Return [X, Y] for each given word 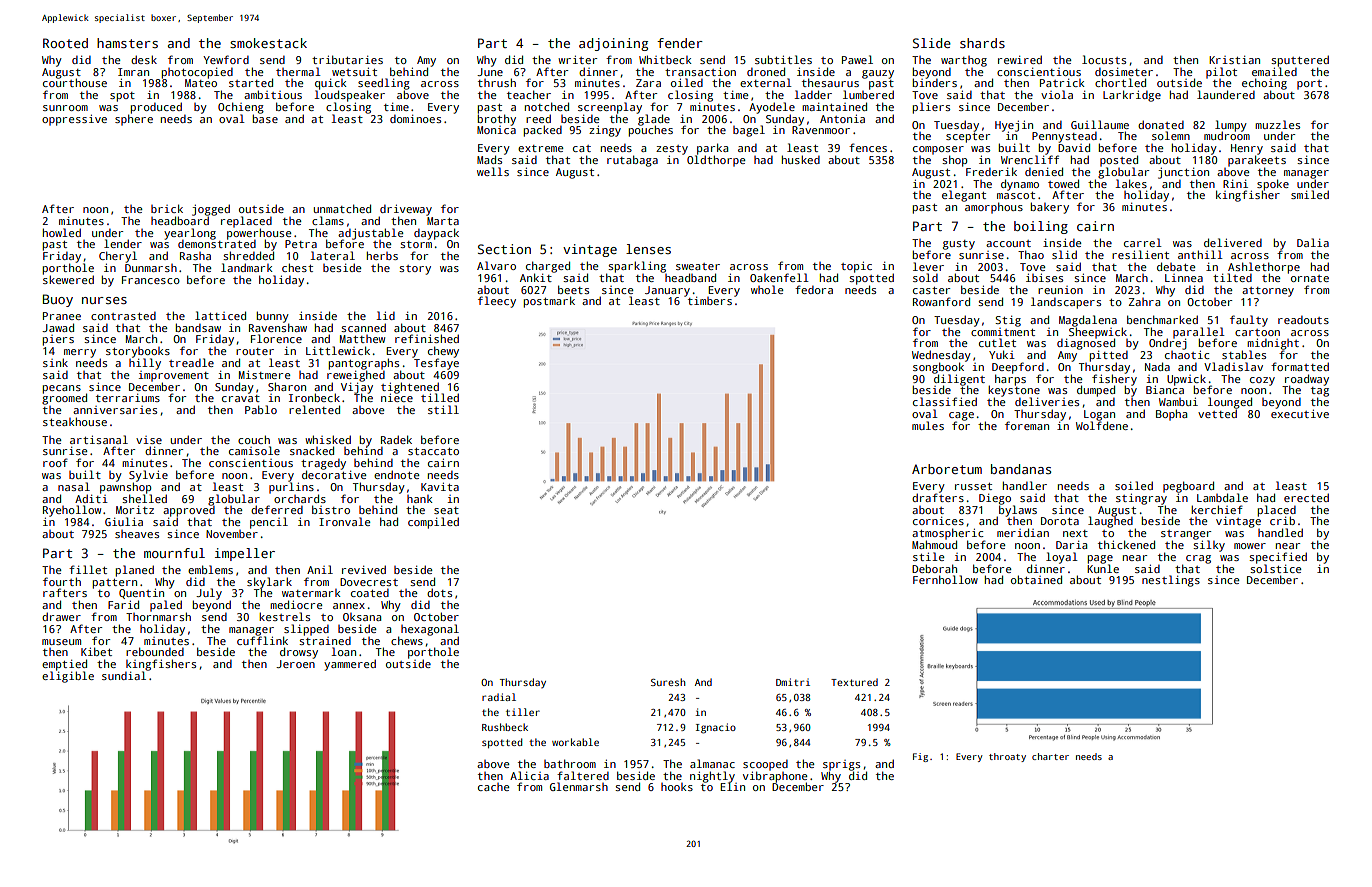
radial [499, 697]
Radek [396, 439]
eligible [68, 677]
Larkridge [1132, 96]
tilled [440, 397]
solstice [1276, 568]
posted [1119, 161]
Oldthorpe [716, 161]
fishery [1114, 380]
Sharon [287, 386]
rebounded [155, 651]
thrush [497, 82]
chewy [443, 352]
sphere [134, 120]
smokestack [268, 43]
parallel [1199, 333]
